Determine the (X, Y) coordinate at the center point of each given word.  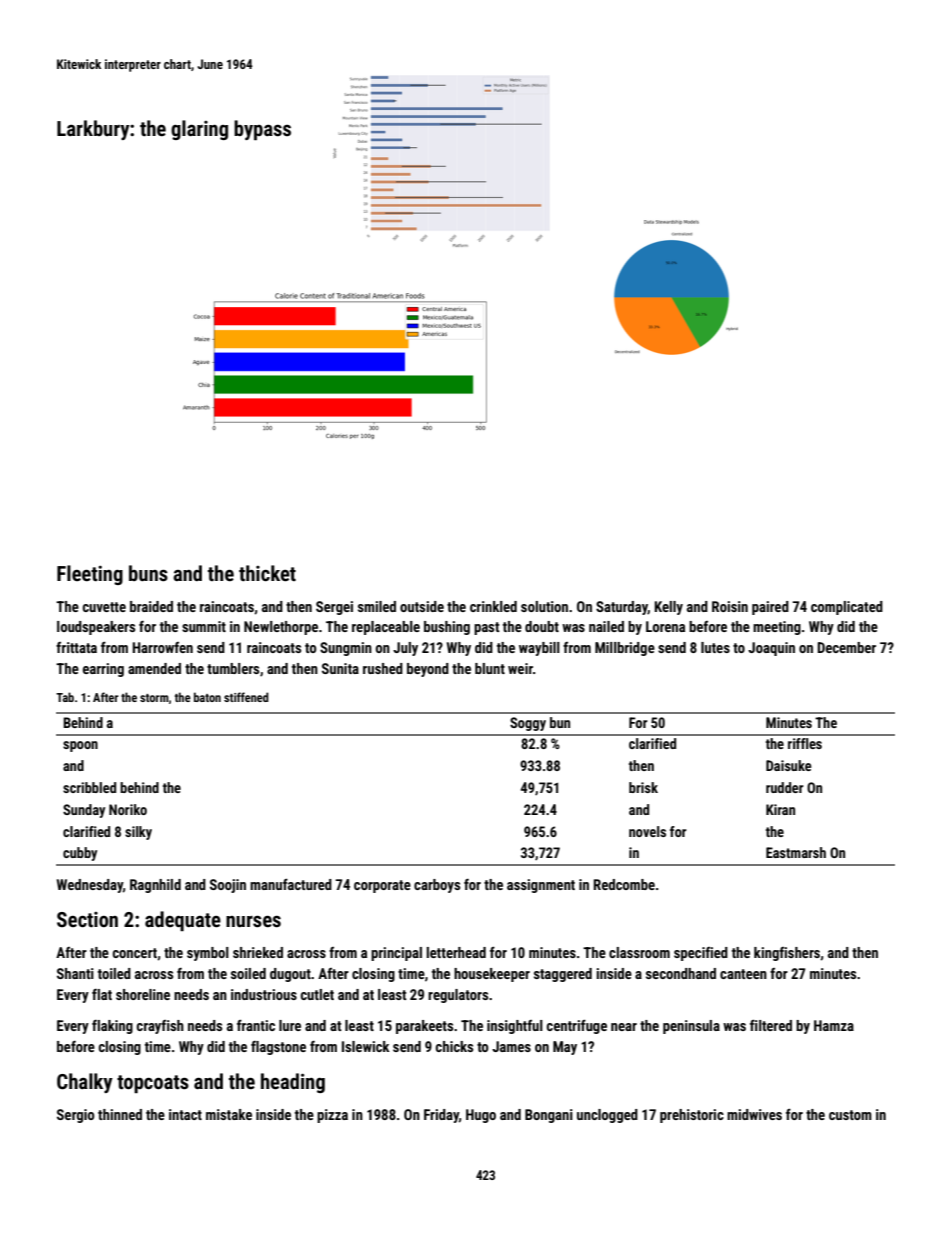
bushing (447, 628)
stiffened (246, 697)
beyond (428, 670)
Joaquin (771, 649)
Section (87, 919)
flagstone (278, 1048)
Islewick (366, 1046)
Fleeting (90, 575)
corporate (382, 886)
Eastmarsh (796, 852)
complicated (847, 608)
